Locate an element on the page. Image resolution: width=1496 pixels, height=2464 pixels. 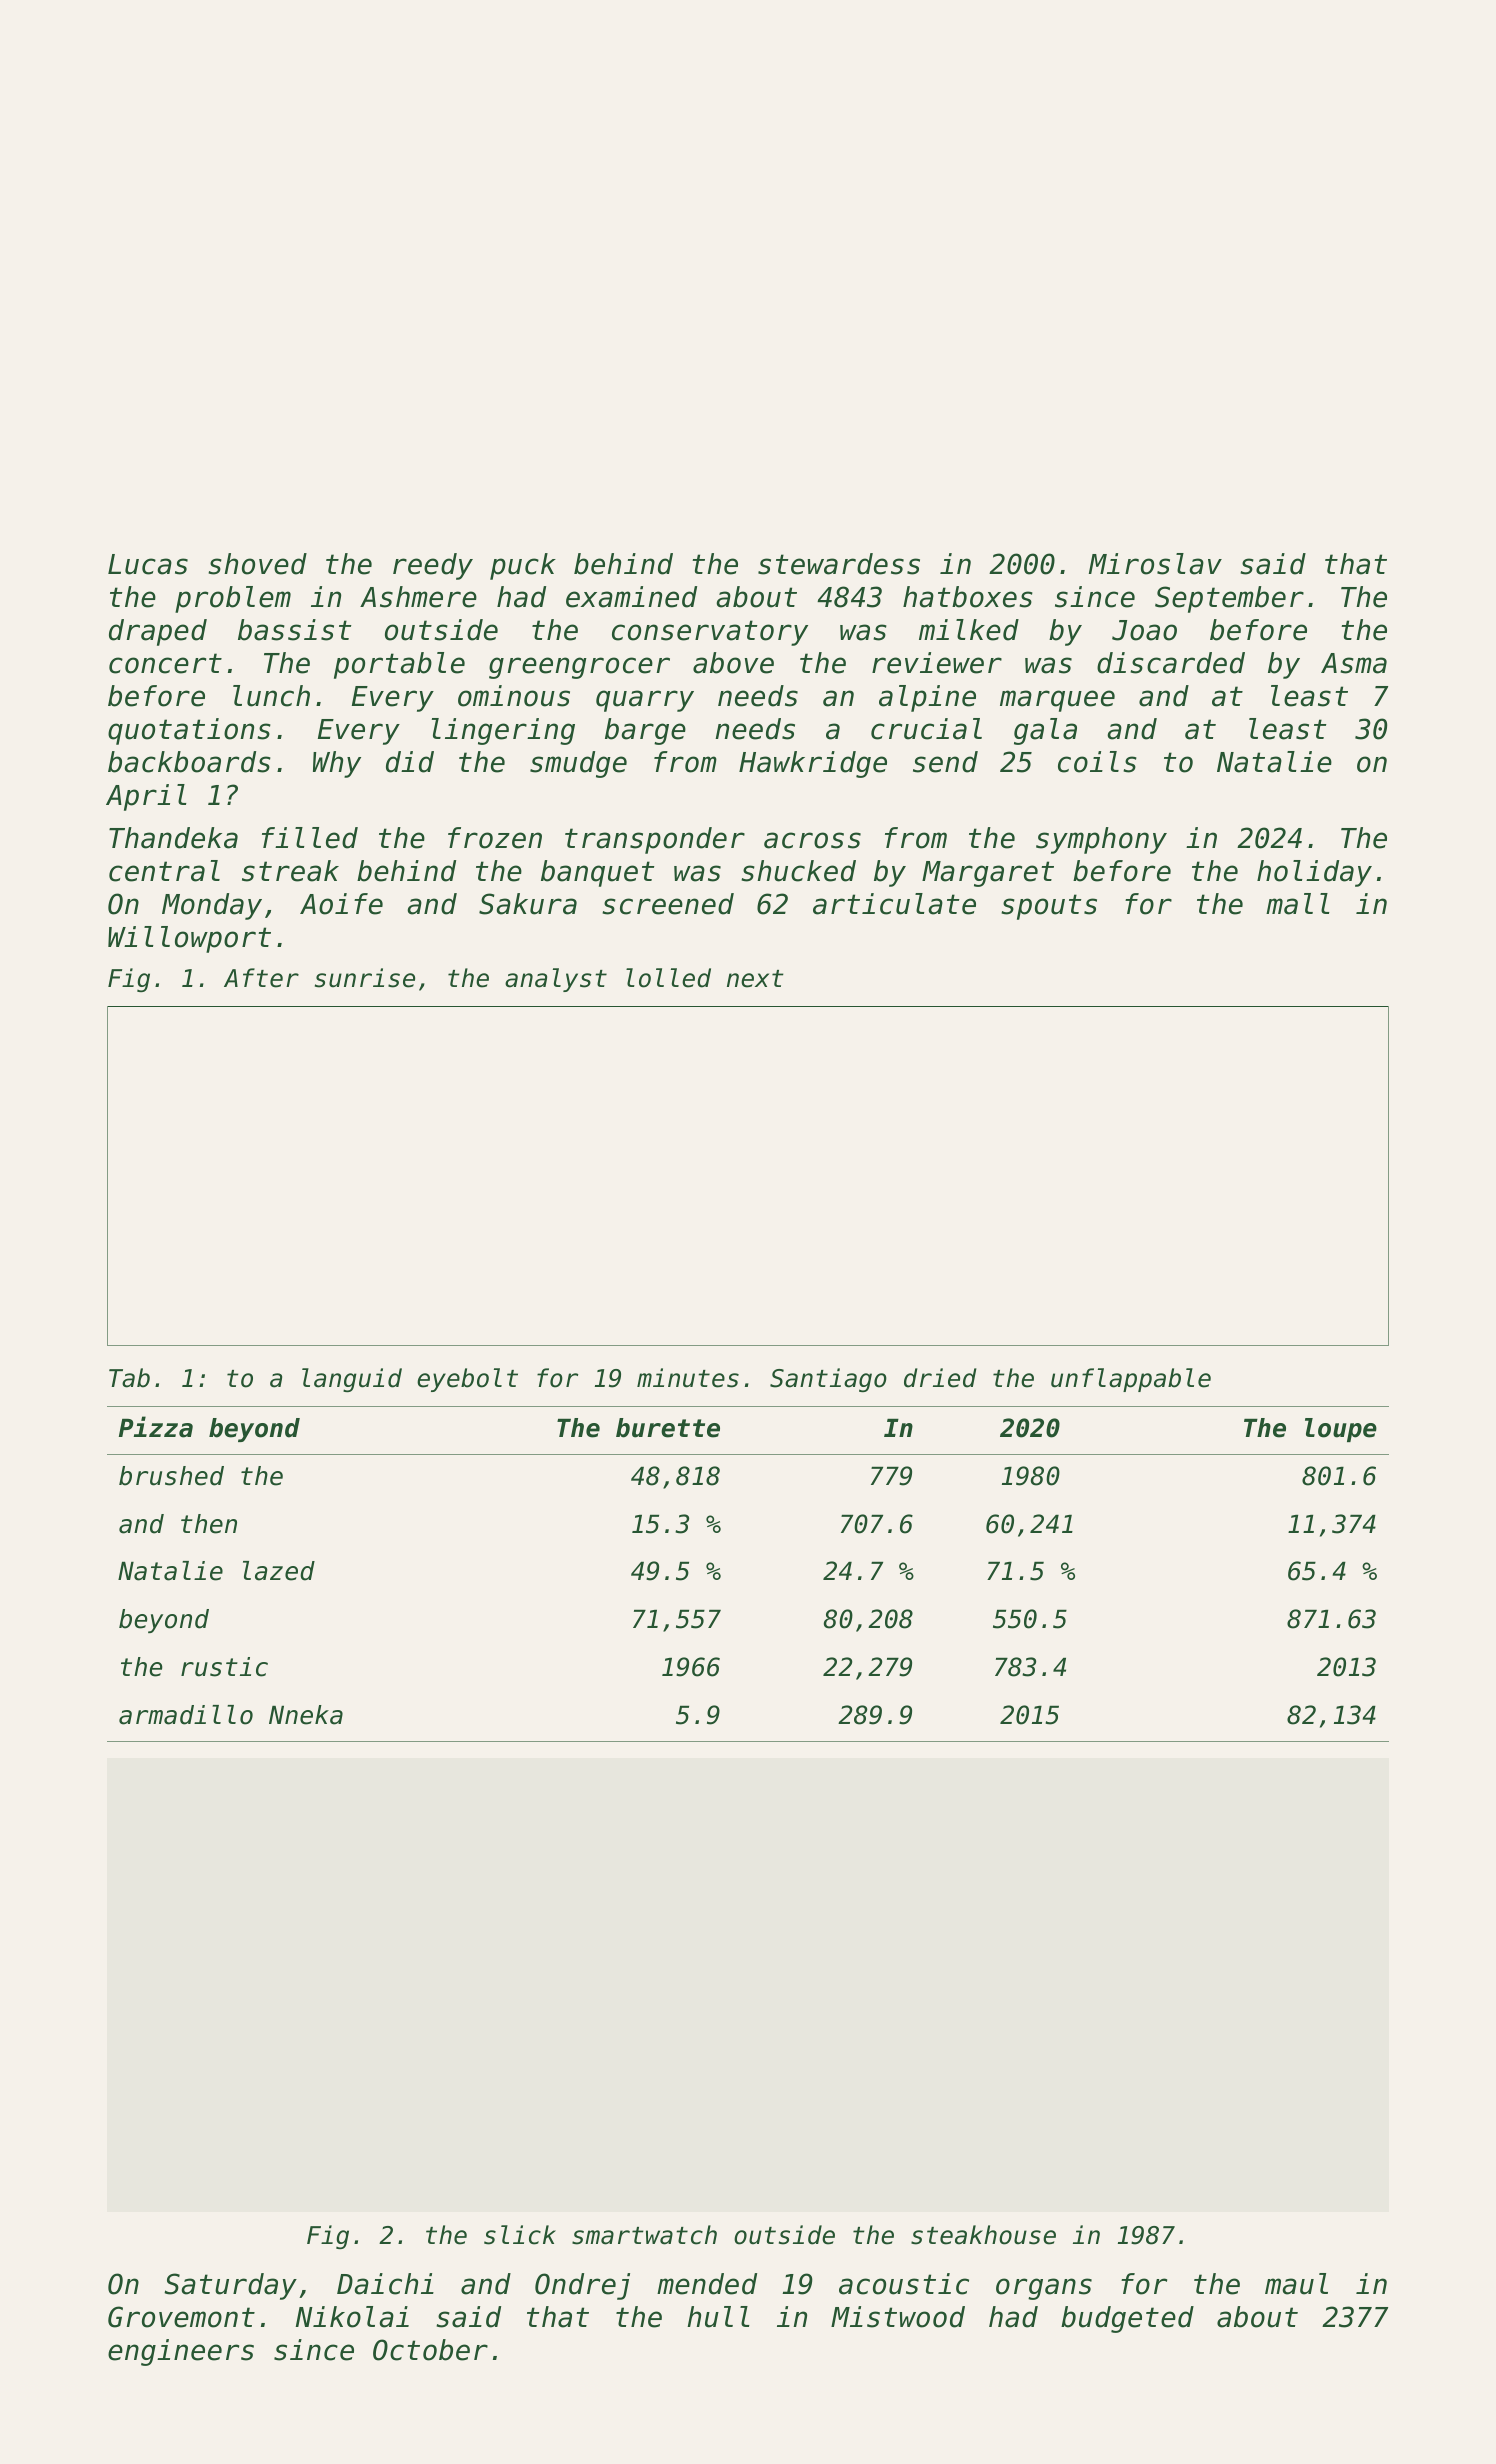
mall is located at coordinates (1298, 904).
